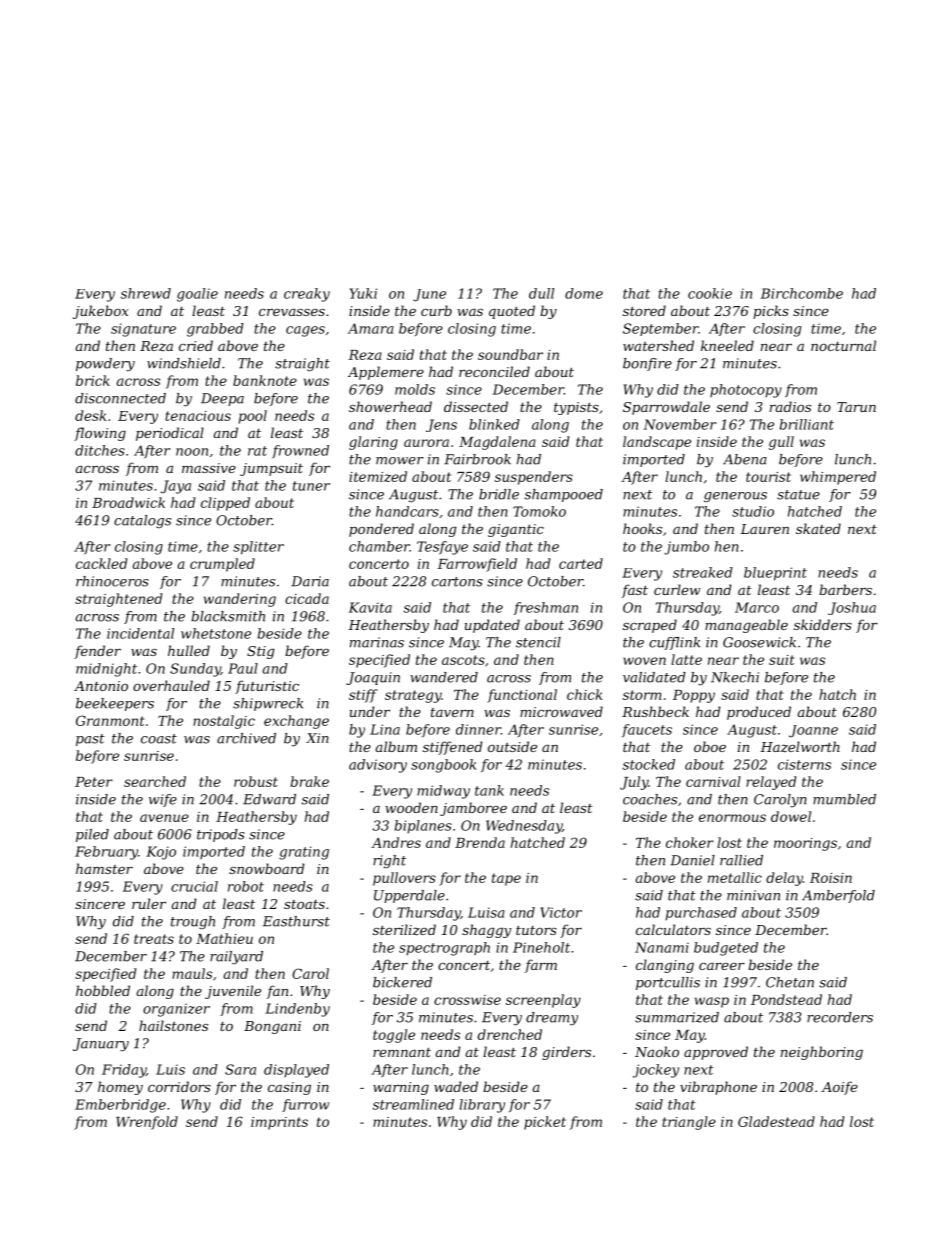 The width and height of the screenshot is (952, 1233). I want to click on streamlined, so click(413, 1104).
